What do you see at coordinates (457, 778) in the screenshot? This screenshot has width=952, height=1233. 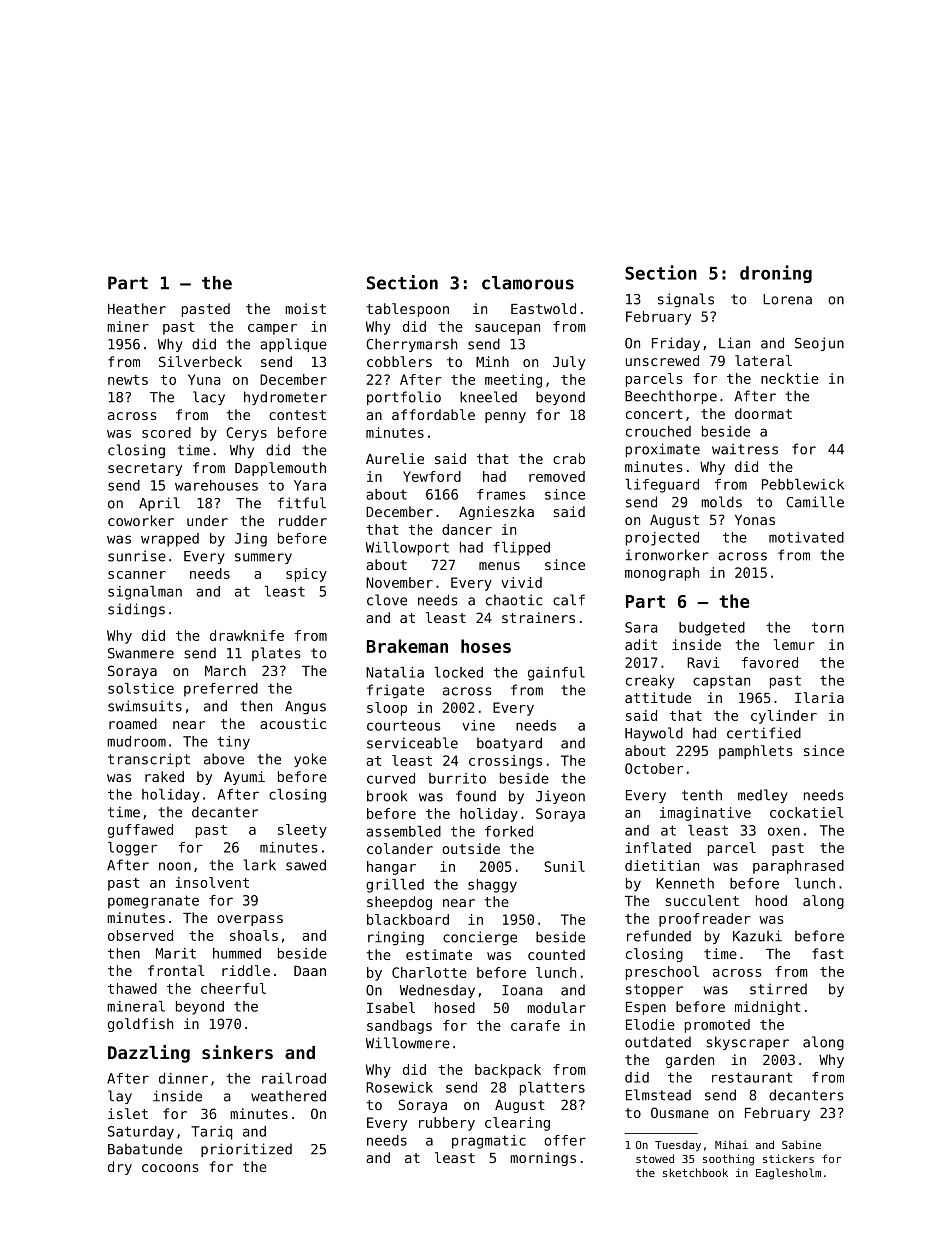 I see `burrito` at bounding box center [457, 778].
